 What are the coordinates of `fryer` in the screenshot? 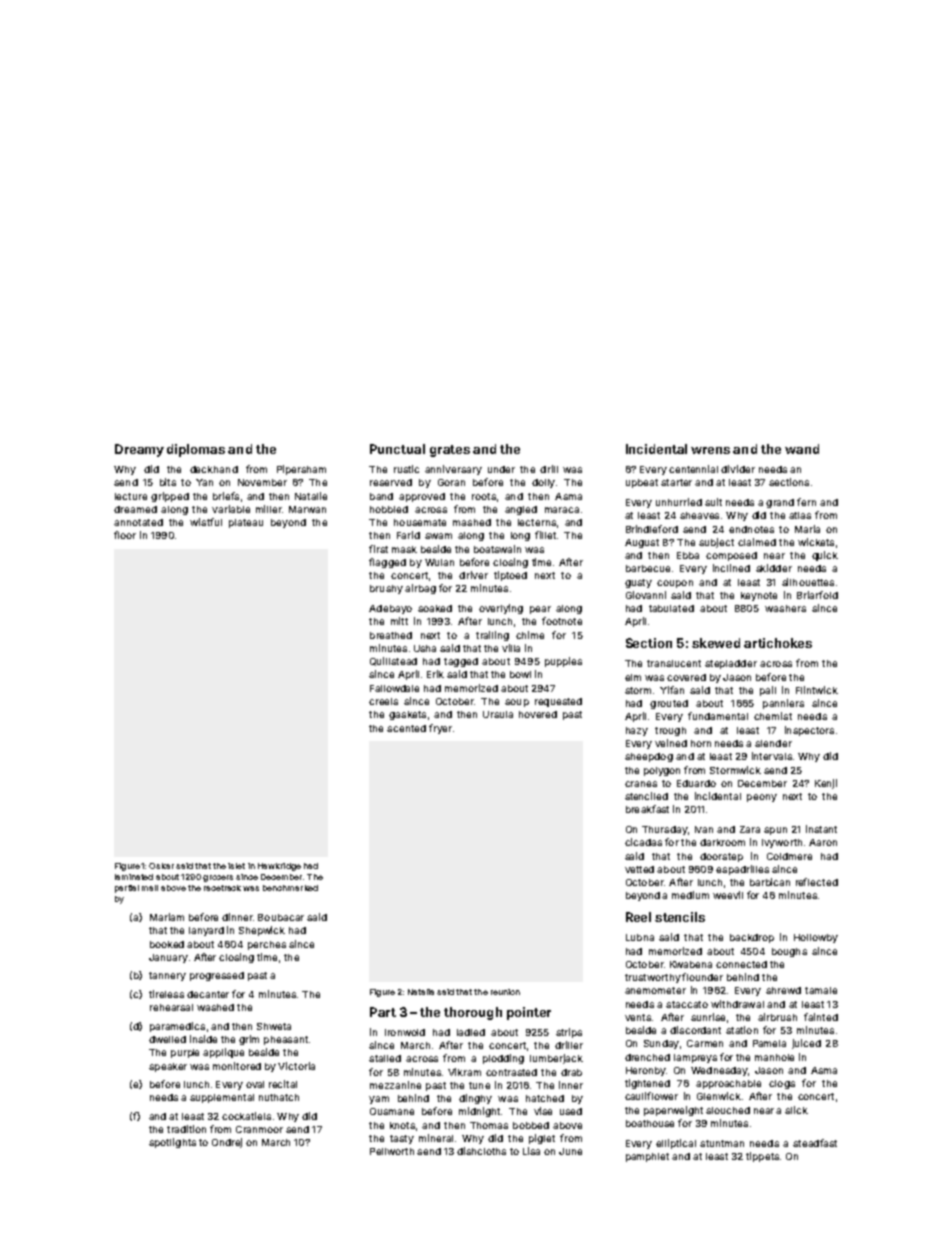 It's located at (440, 729).
